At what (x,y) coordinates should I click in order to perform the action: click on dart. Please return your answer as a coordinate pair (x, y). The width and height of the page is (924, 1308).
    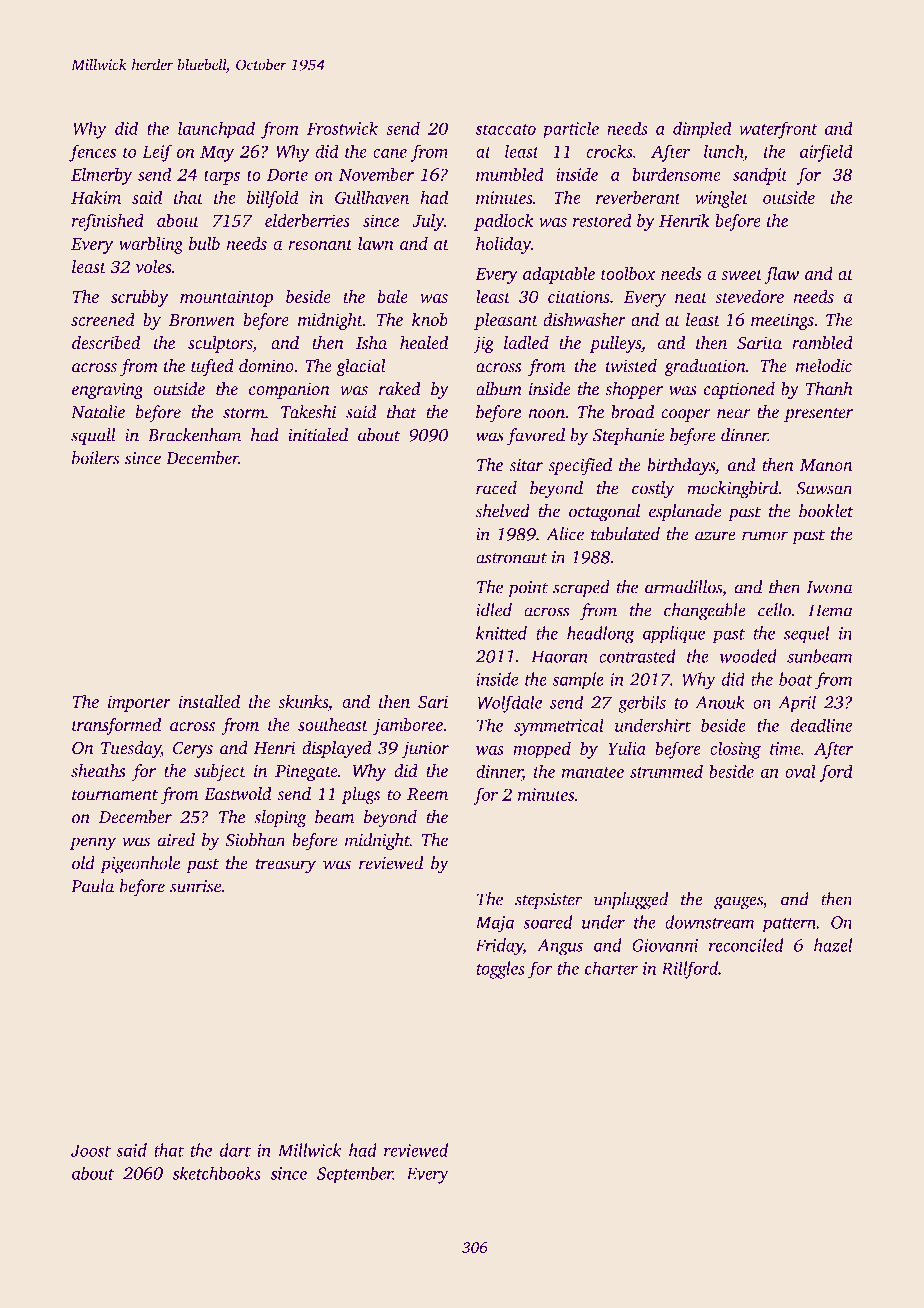
    Looking at the image, I should click on (235, 1150).
